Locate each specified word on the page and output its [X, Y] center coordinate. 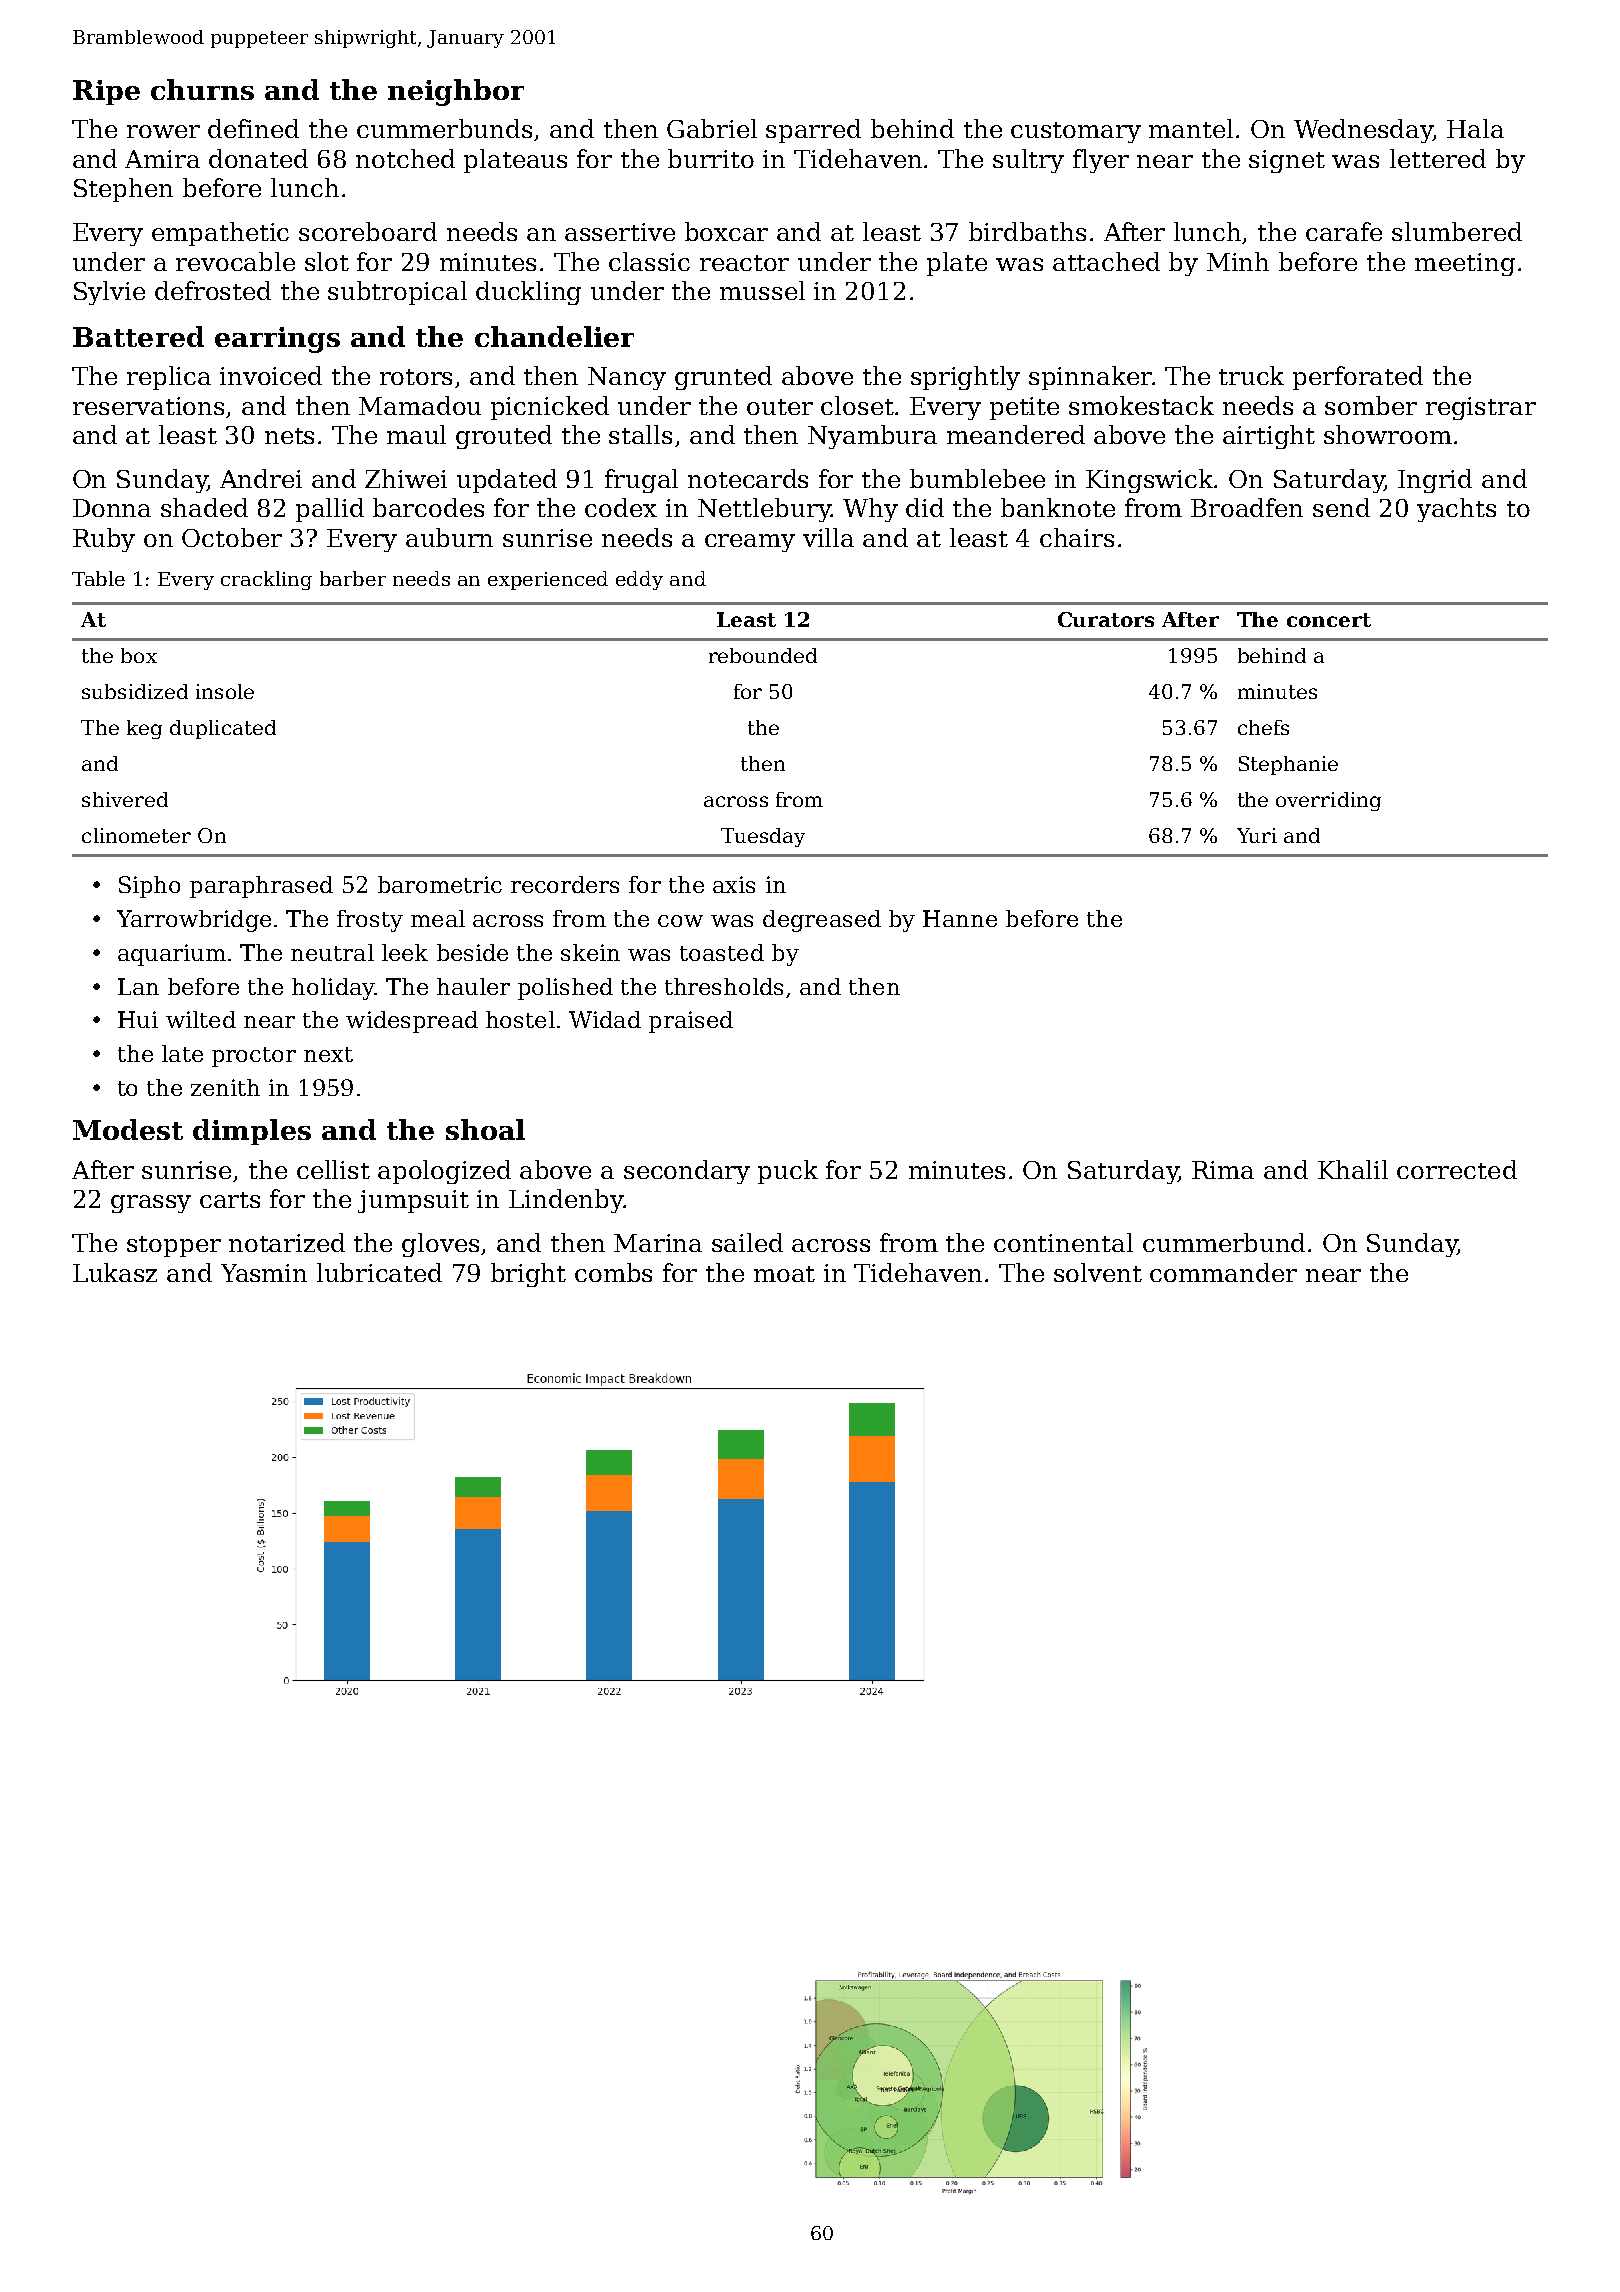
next [328, 1054]
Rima [1223, 1170]
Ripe [106, 92]
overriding [1328, 801]
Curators [1106, 619]
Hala [1475, 128]
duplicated [223, 729]
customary [1076, 132]
